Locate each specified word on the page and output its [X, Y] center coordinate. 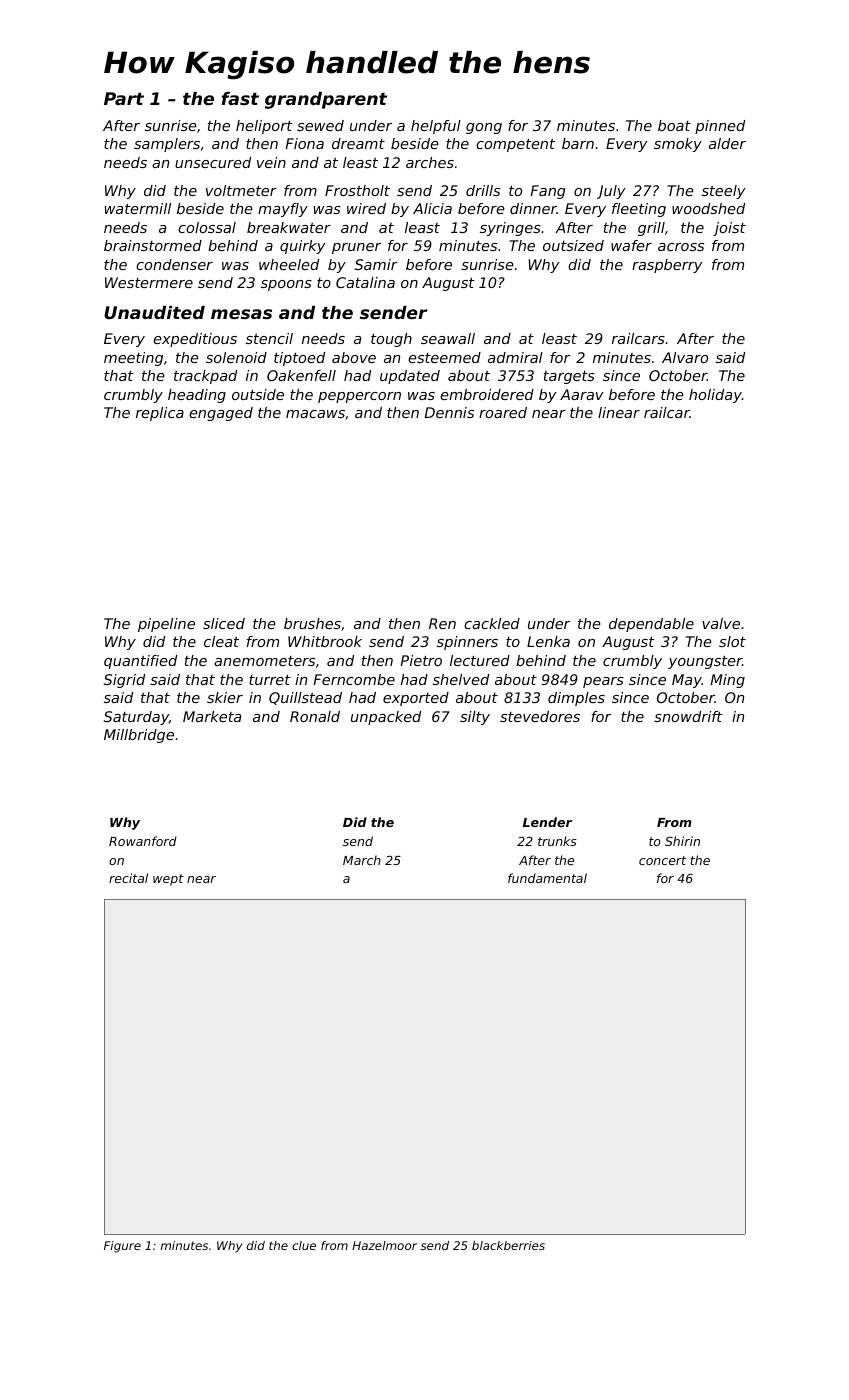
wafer [631, 245]
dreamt [358, 143]
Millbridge [139, 736]
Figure [122, 1247]
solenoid [236, 357]
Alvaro [685, 357]
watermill [138, 208]
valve [721, 623]
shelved [461, 679]
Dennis [449, 412]
